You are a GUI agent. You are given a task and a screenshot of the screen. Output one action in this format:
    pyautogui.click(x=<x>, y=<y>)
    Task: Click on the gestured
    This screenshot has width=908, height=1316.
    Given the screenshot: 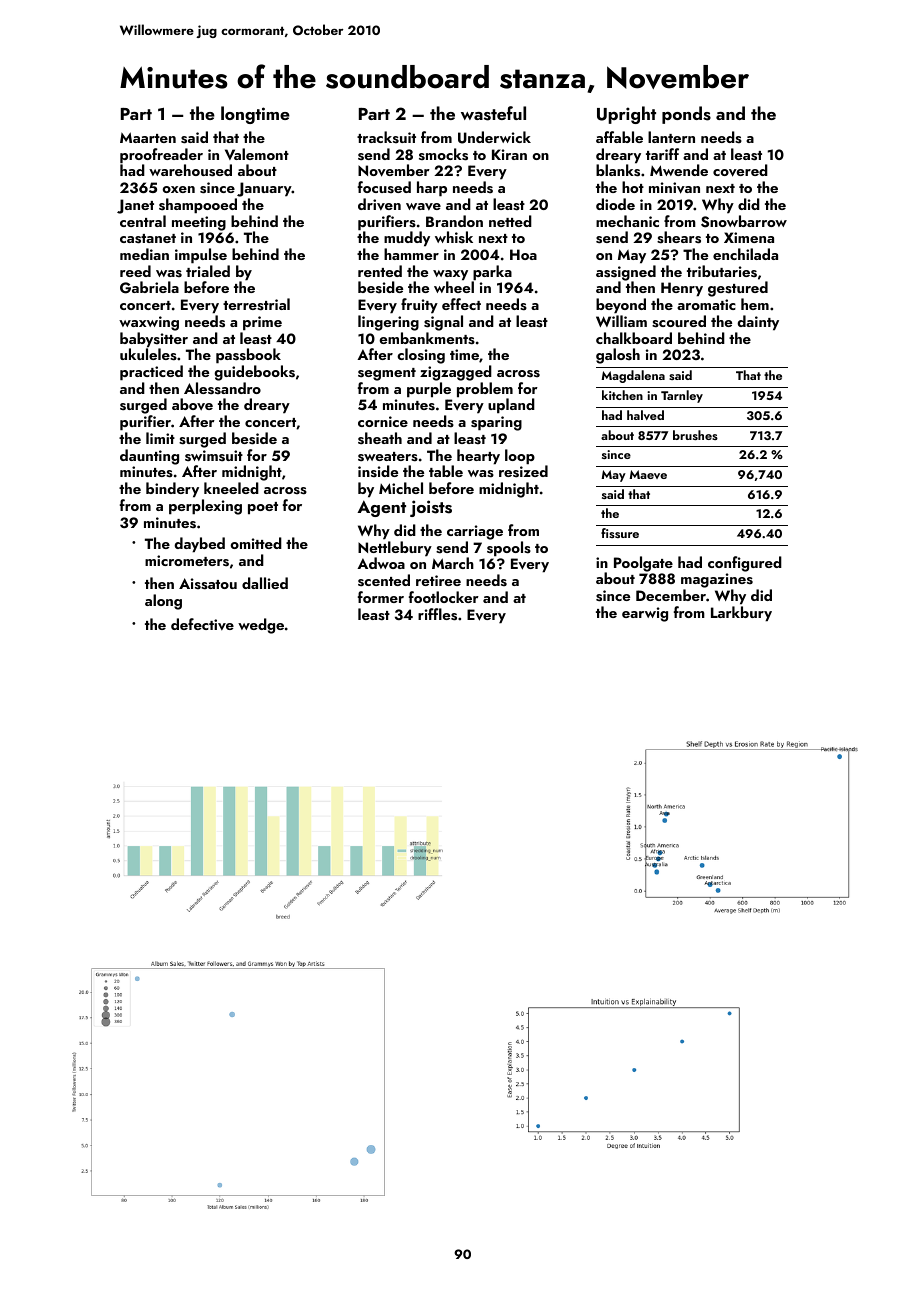 What is the action you would take?
    pyautogui.click(x=738, y=289)
